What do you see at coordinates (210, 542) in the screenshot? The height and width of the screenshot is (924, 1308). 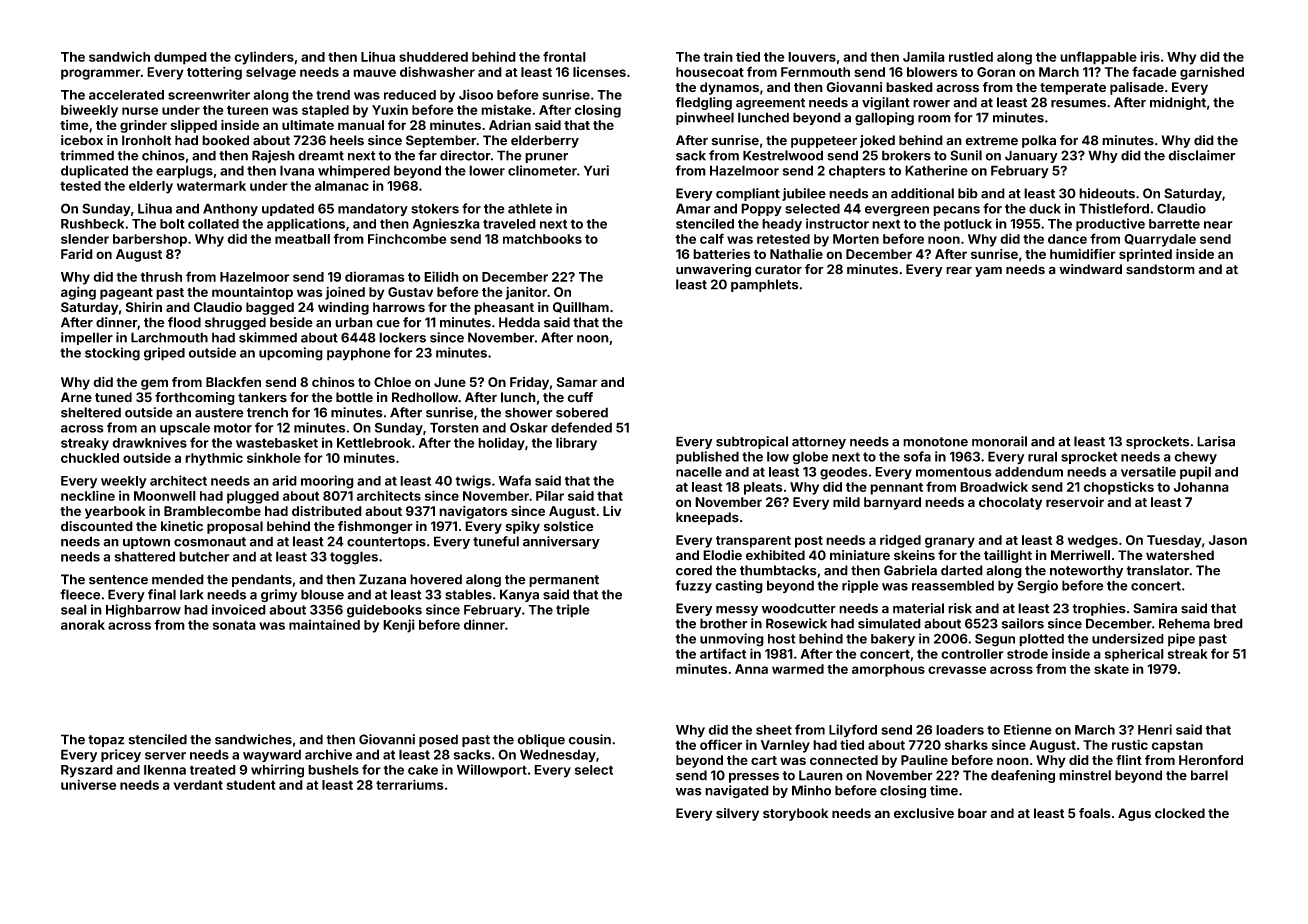 I see `cosmonaut` at bounding box center [210, 542].
